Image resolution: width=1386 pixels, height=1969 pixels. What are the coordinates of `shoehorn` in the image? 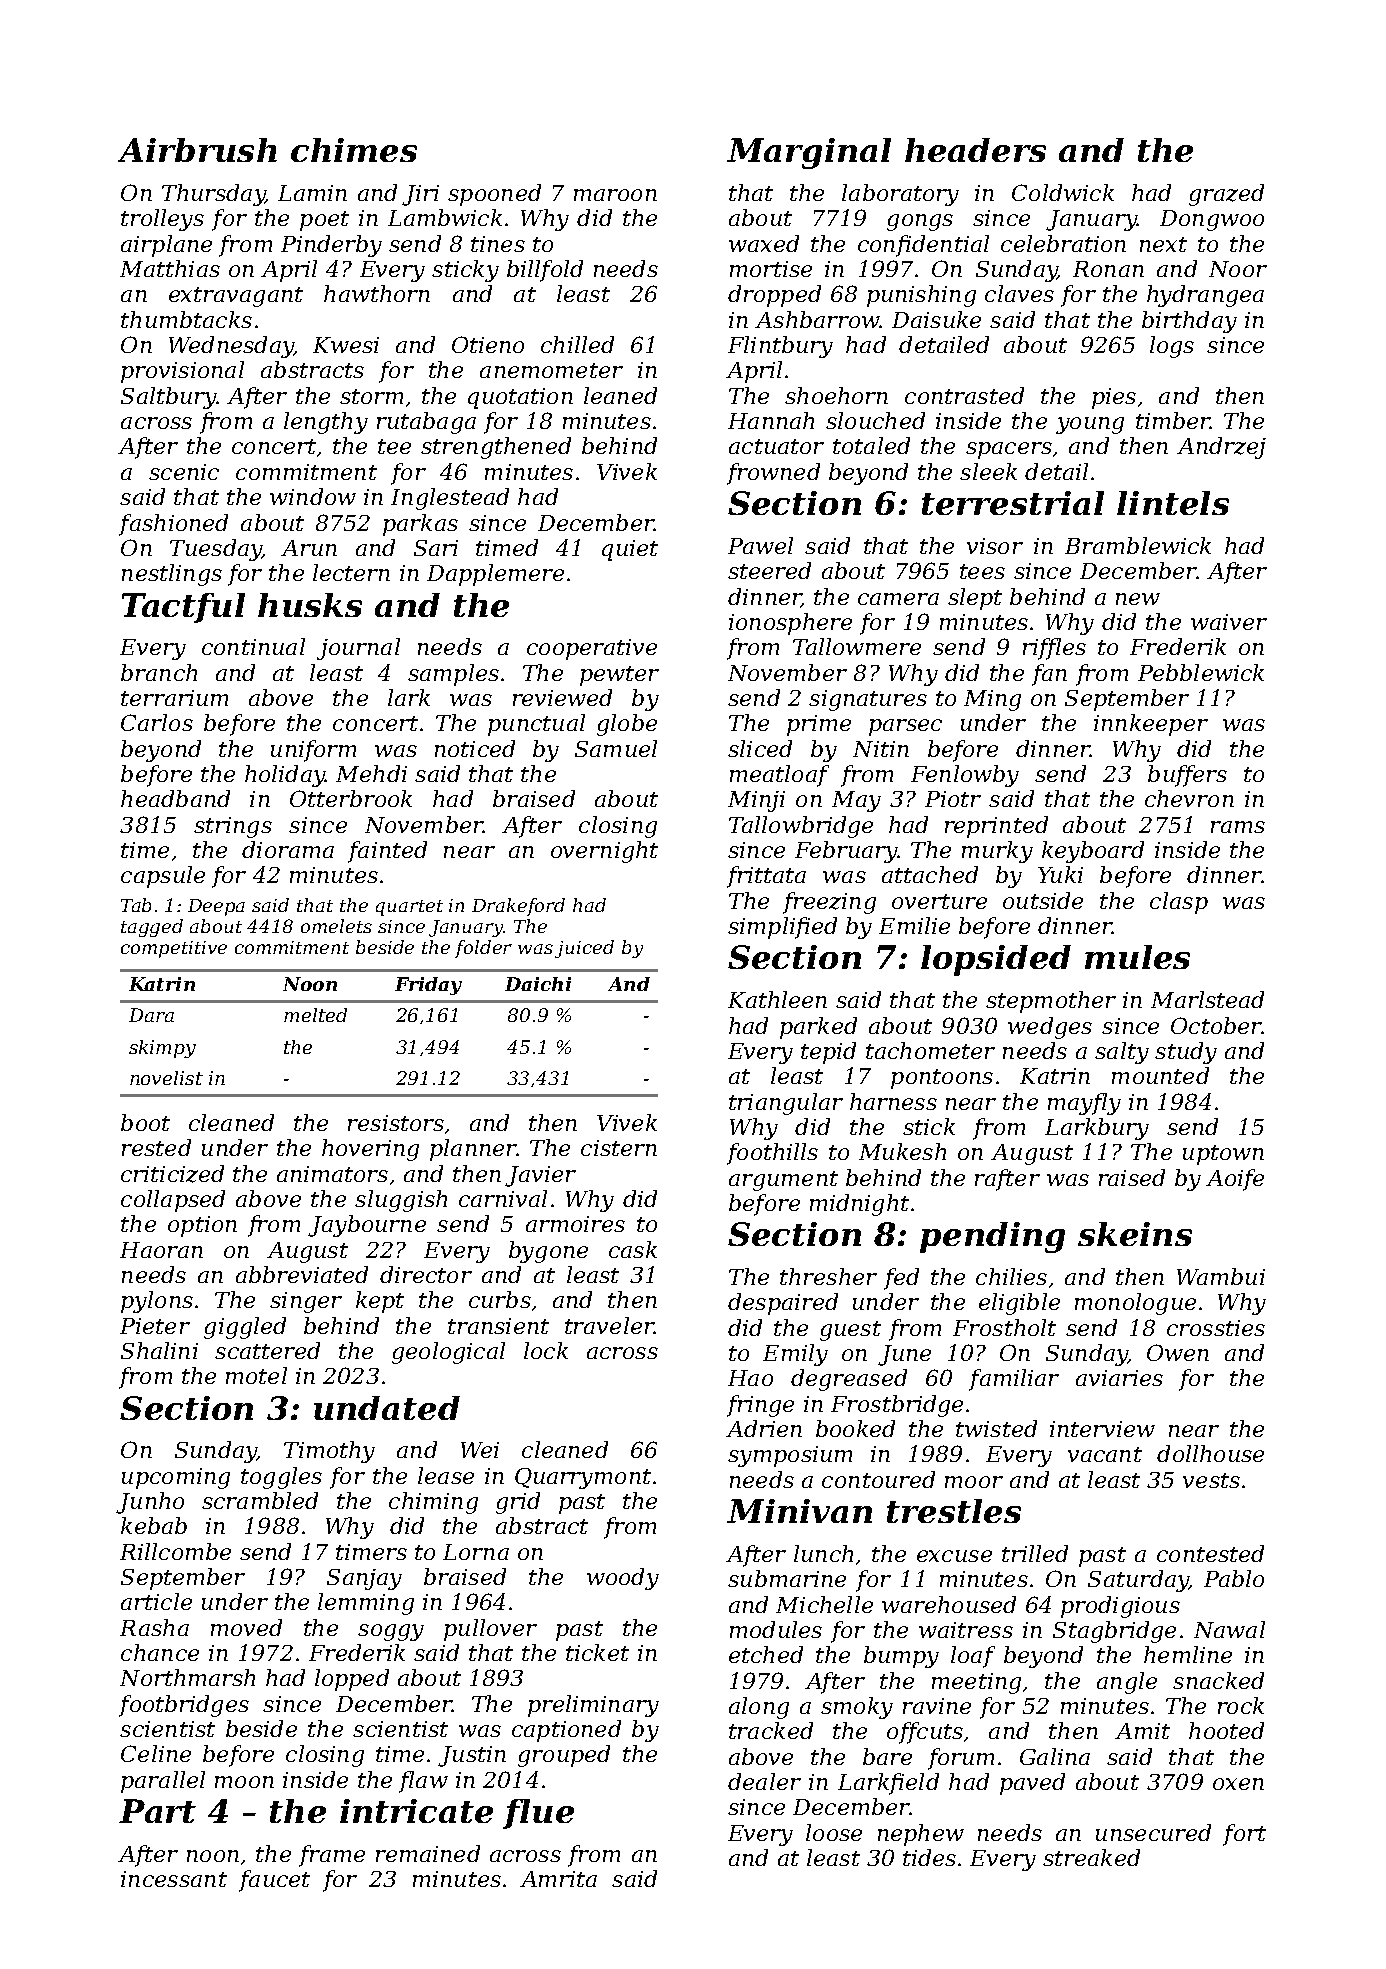 It's located at (836, 395).
